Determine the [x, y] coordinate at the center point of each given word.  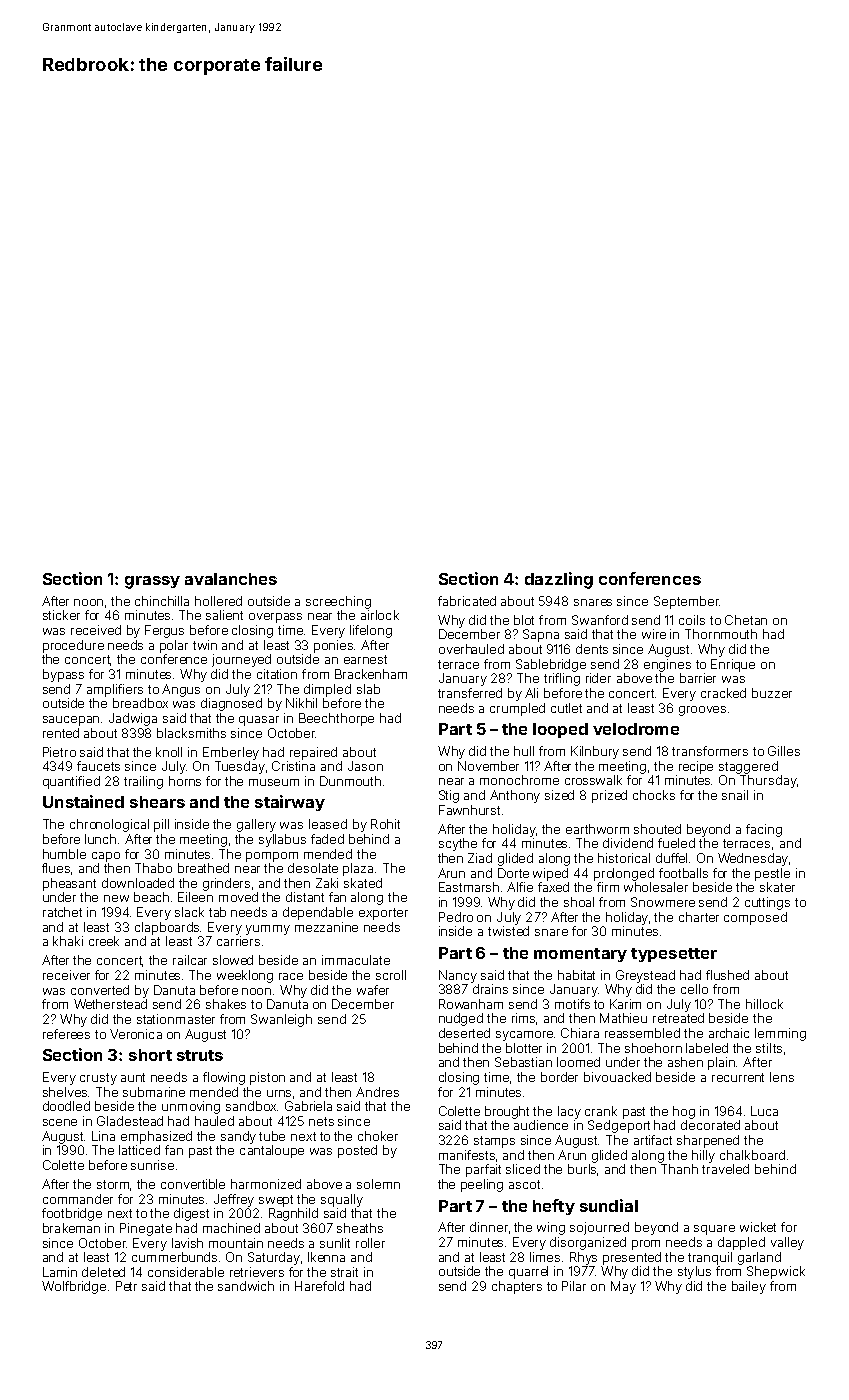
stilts [769, 1048]
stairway [290, 803]
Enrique [733, 665]
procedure [73, 646]
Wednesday [753, 859]
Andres [377, 1092]
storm [113, 1184]
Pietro [59, 752]
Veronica [136, 1034]
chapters [517, 1287]
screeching [338, 602]
